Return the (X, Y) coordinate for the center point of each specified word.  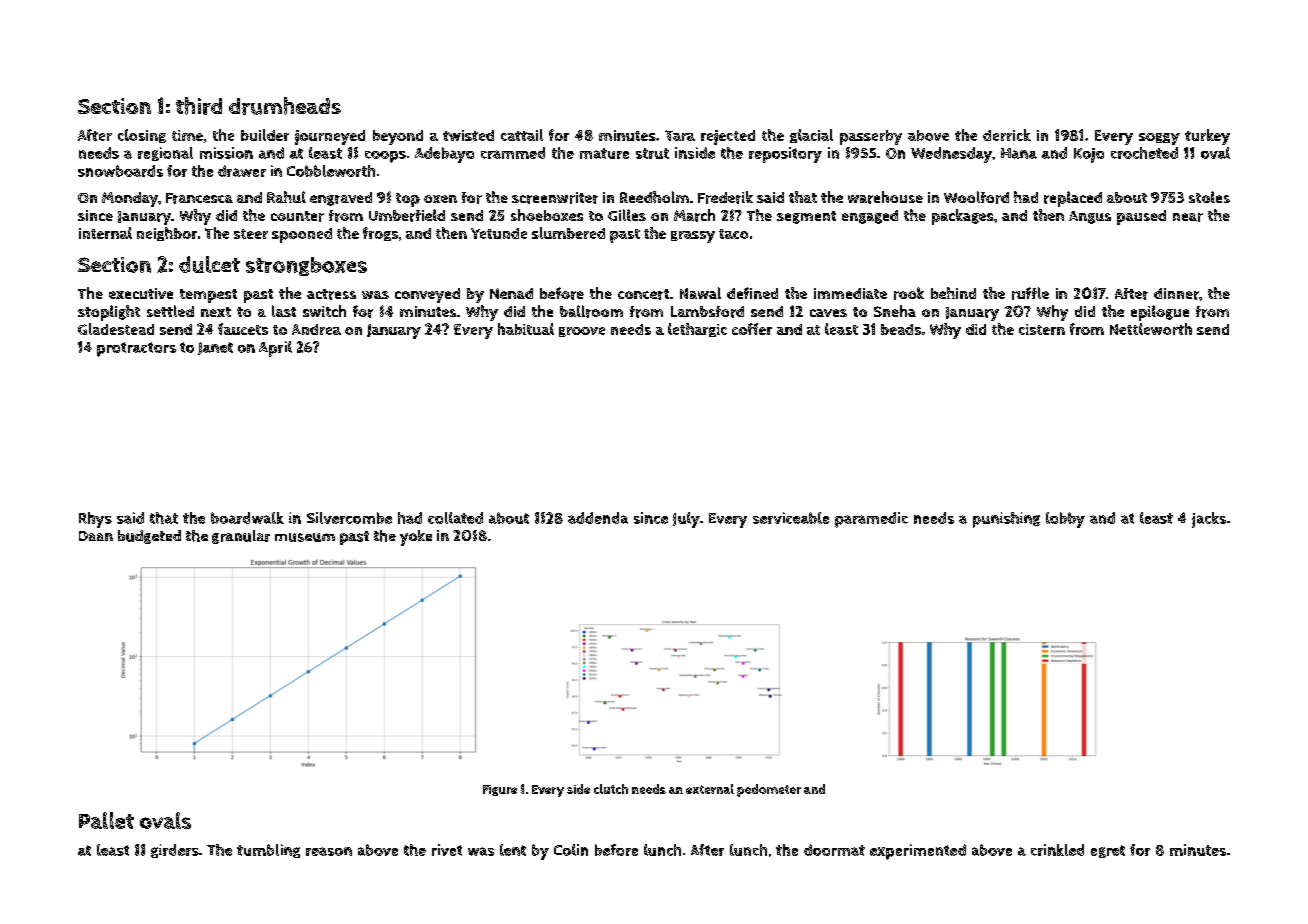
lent (513, 850)
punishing (1006, 520)
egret (1108, 851)
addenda (598, 518)
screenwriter (555, 198)
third (199, 106)
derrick (1007, 135)
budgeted (149, 537)
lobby (1065, 520)
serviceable (791, 518)
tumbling (268, 851)
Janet (215, 348)
